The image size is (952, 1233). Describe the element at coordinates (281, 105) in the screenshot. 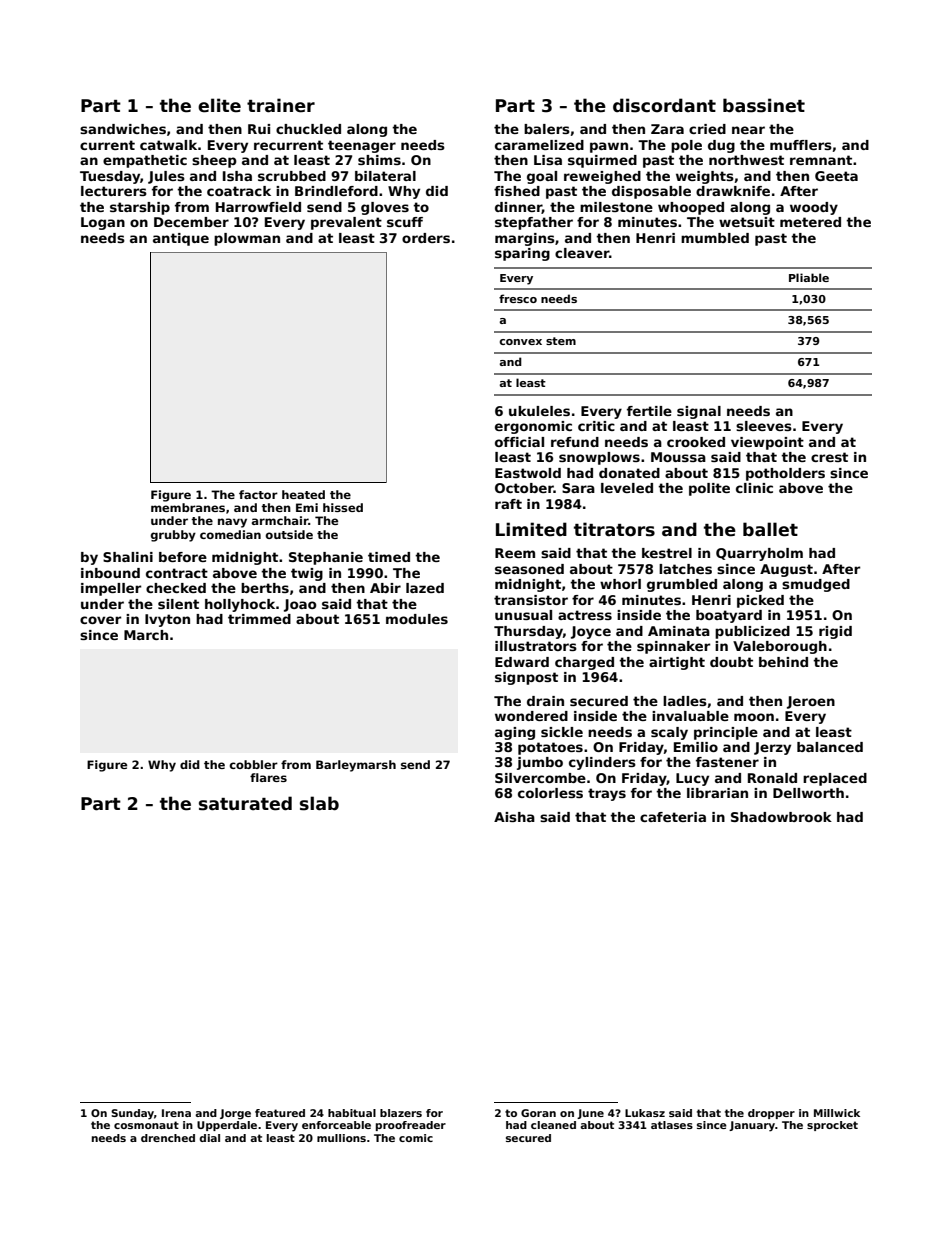

I see `trainer` at that location.
